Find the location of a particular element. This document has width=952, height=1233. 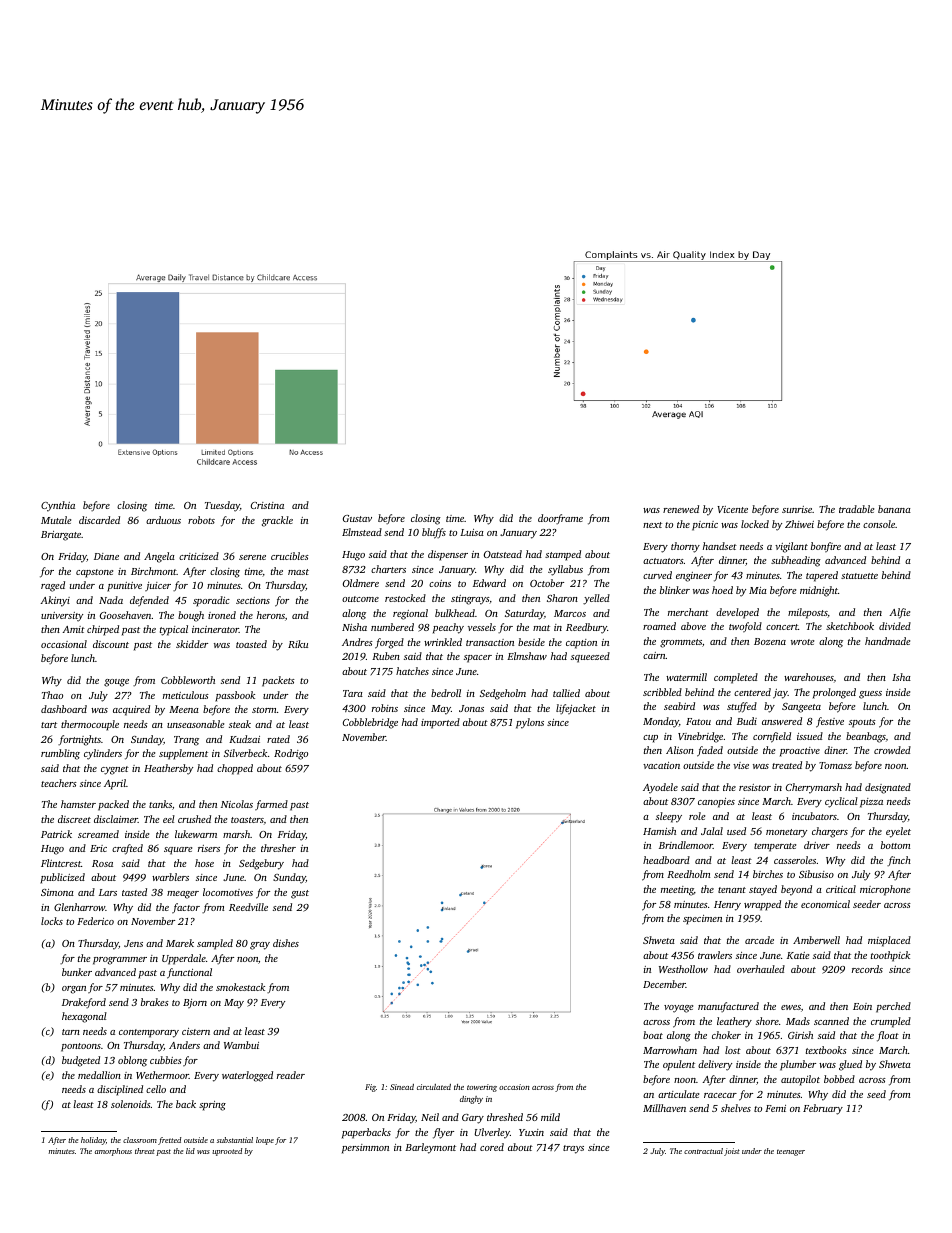

pylons is located at coordinates (530, 723).
